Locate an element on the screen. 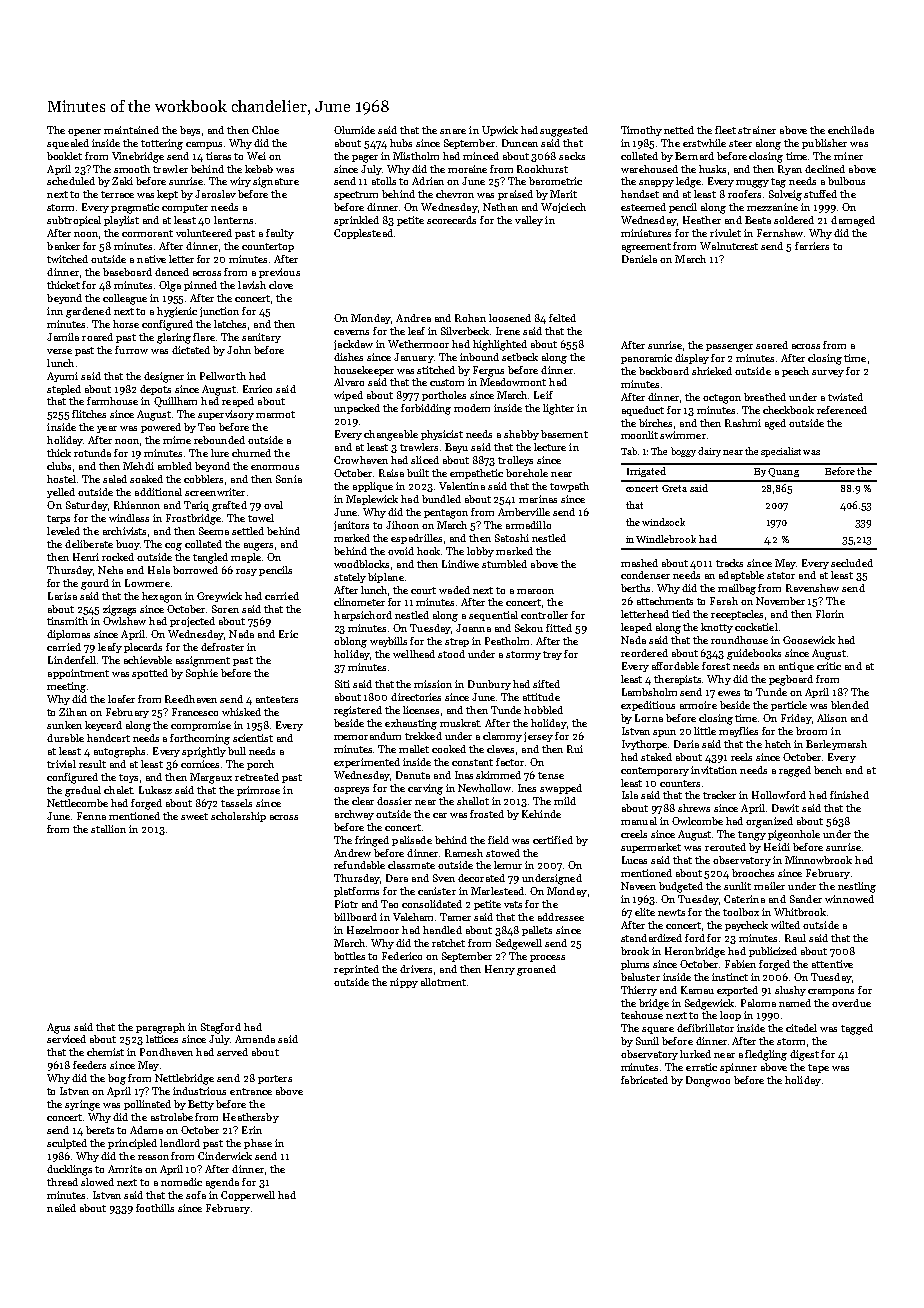  suggested is located at coordinates (564, 131).
